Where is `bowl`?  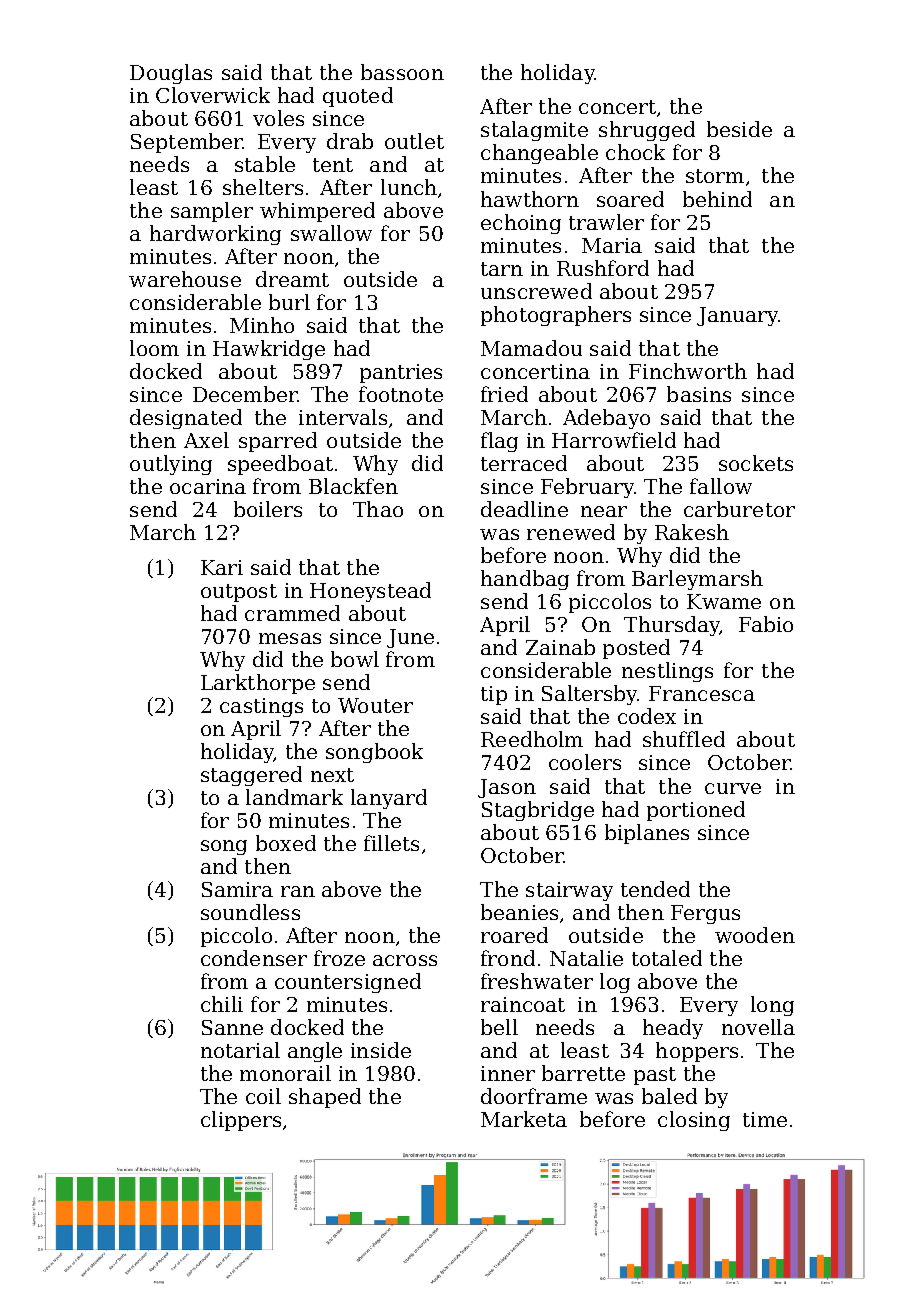
bowl is located at coordinates (355, 659).
